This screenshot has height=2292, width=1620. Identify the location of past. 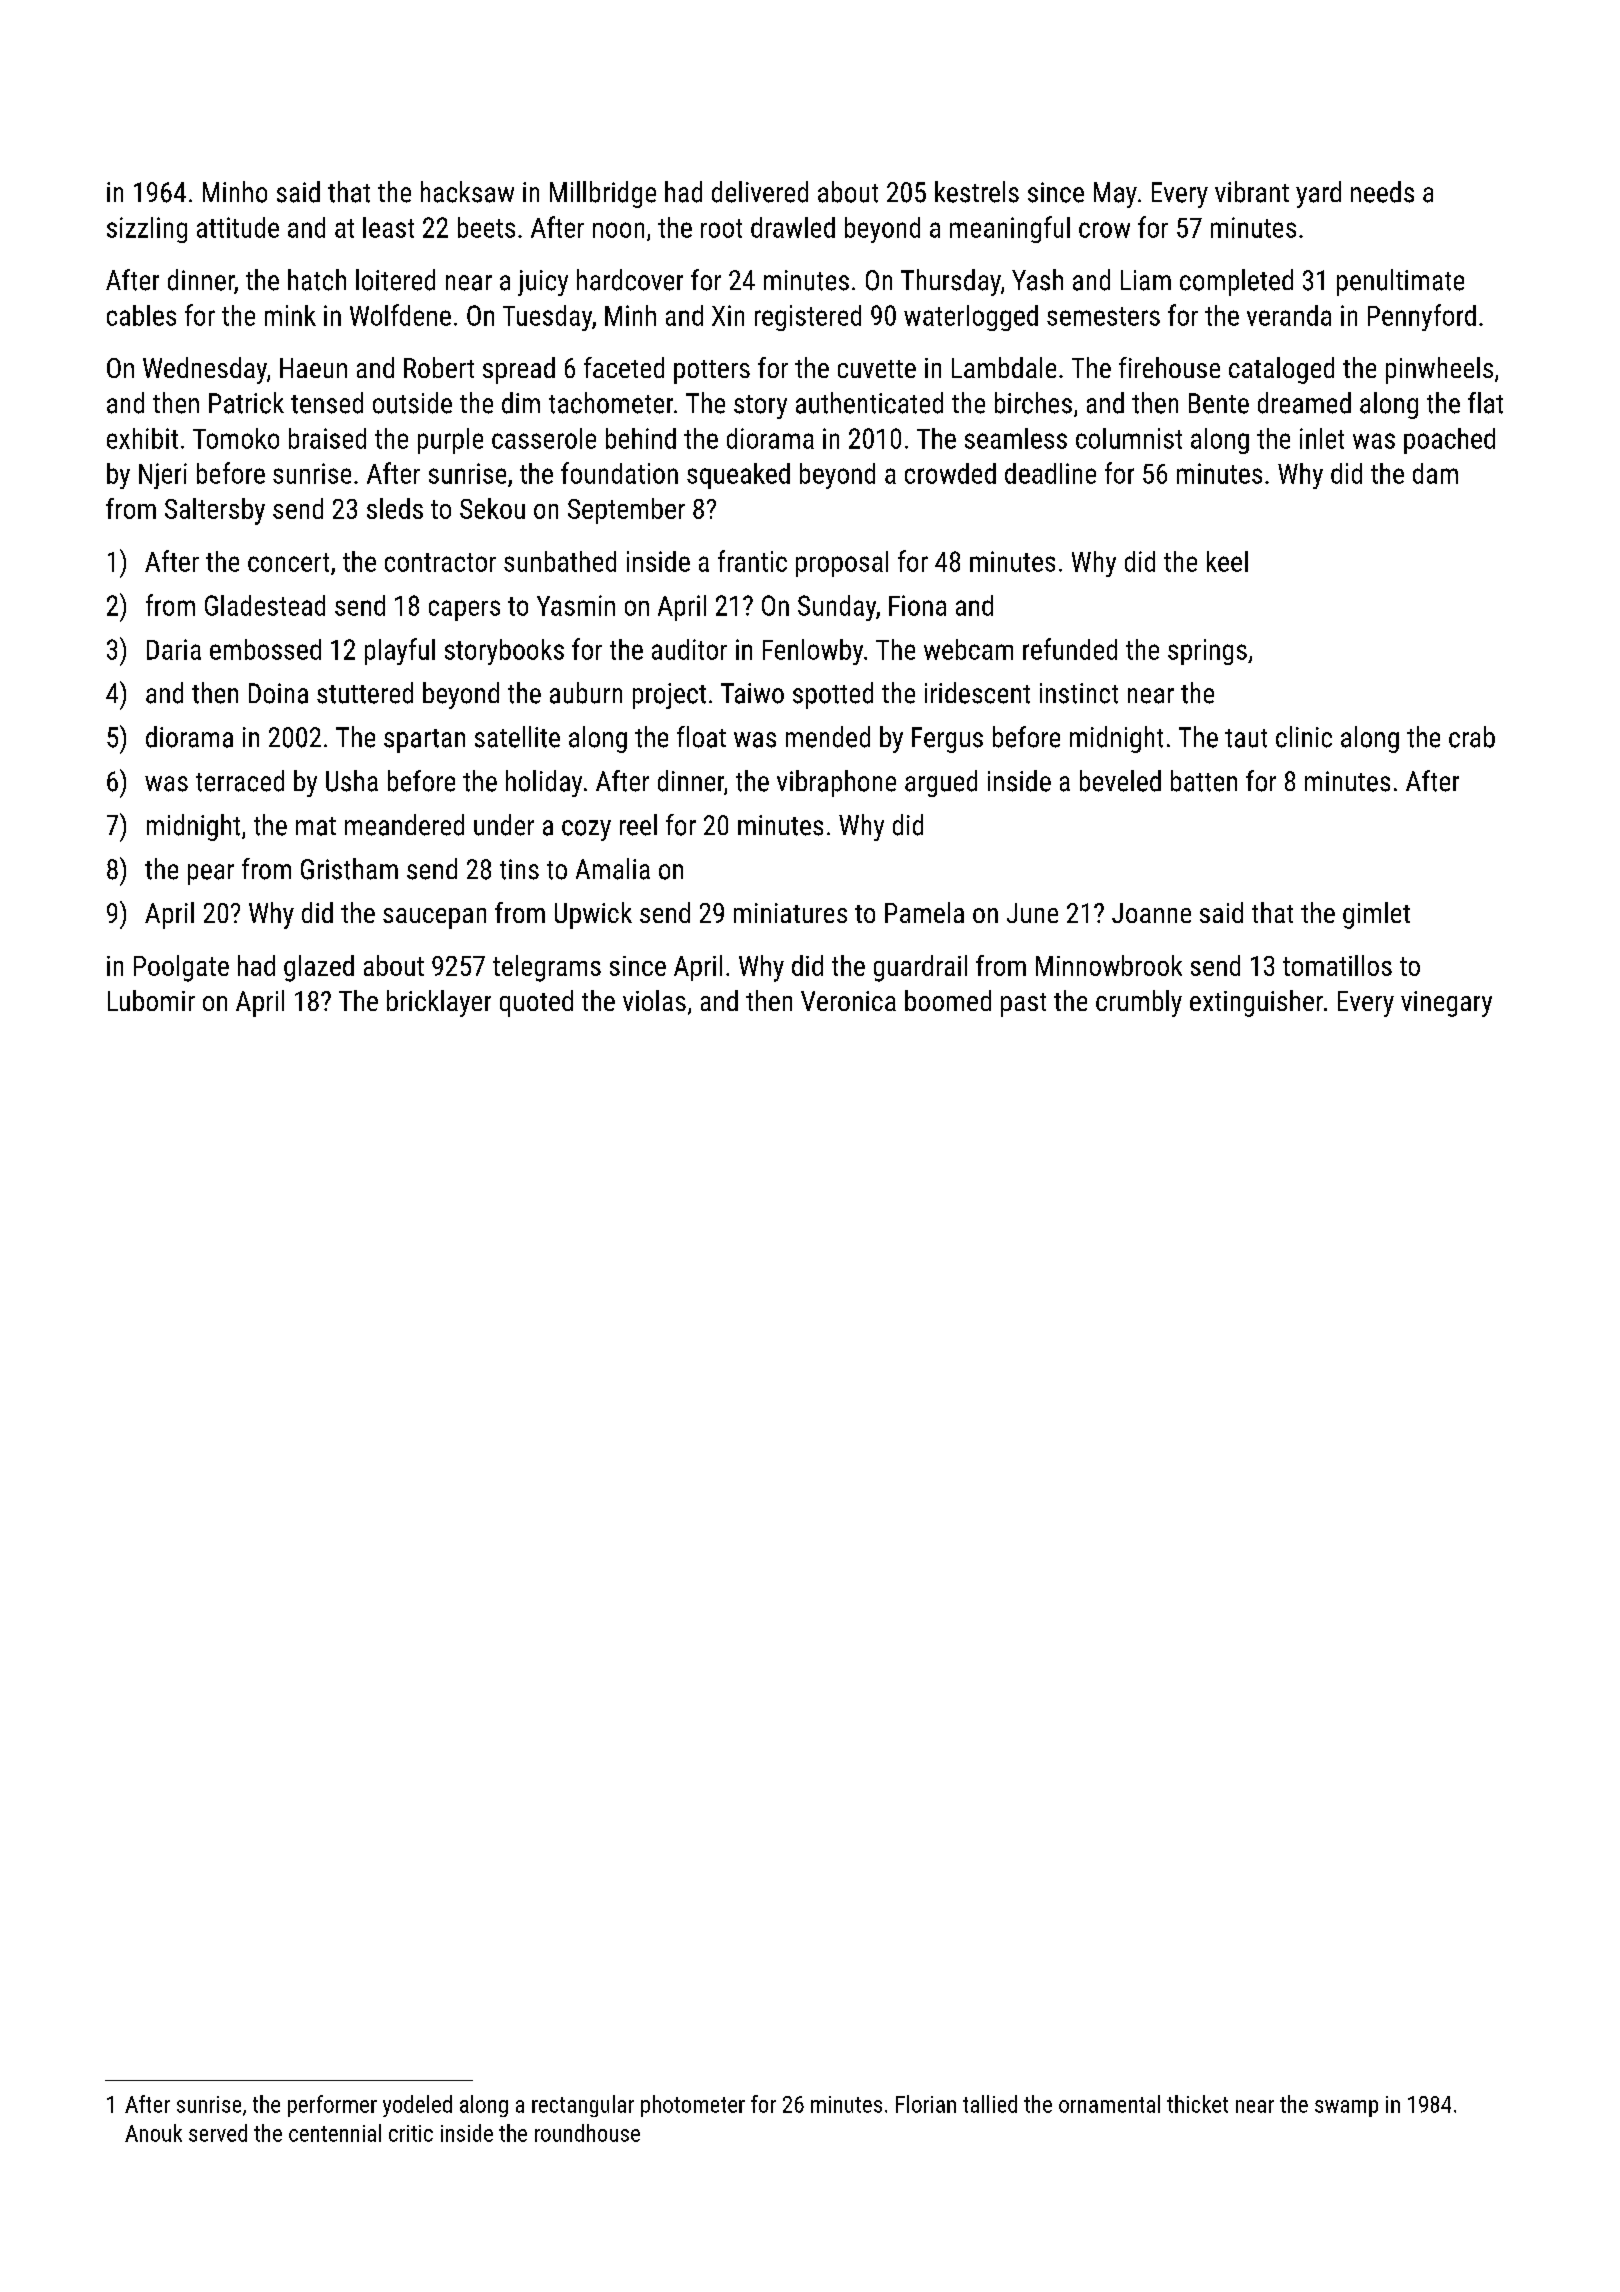
(1023, 1005).
